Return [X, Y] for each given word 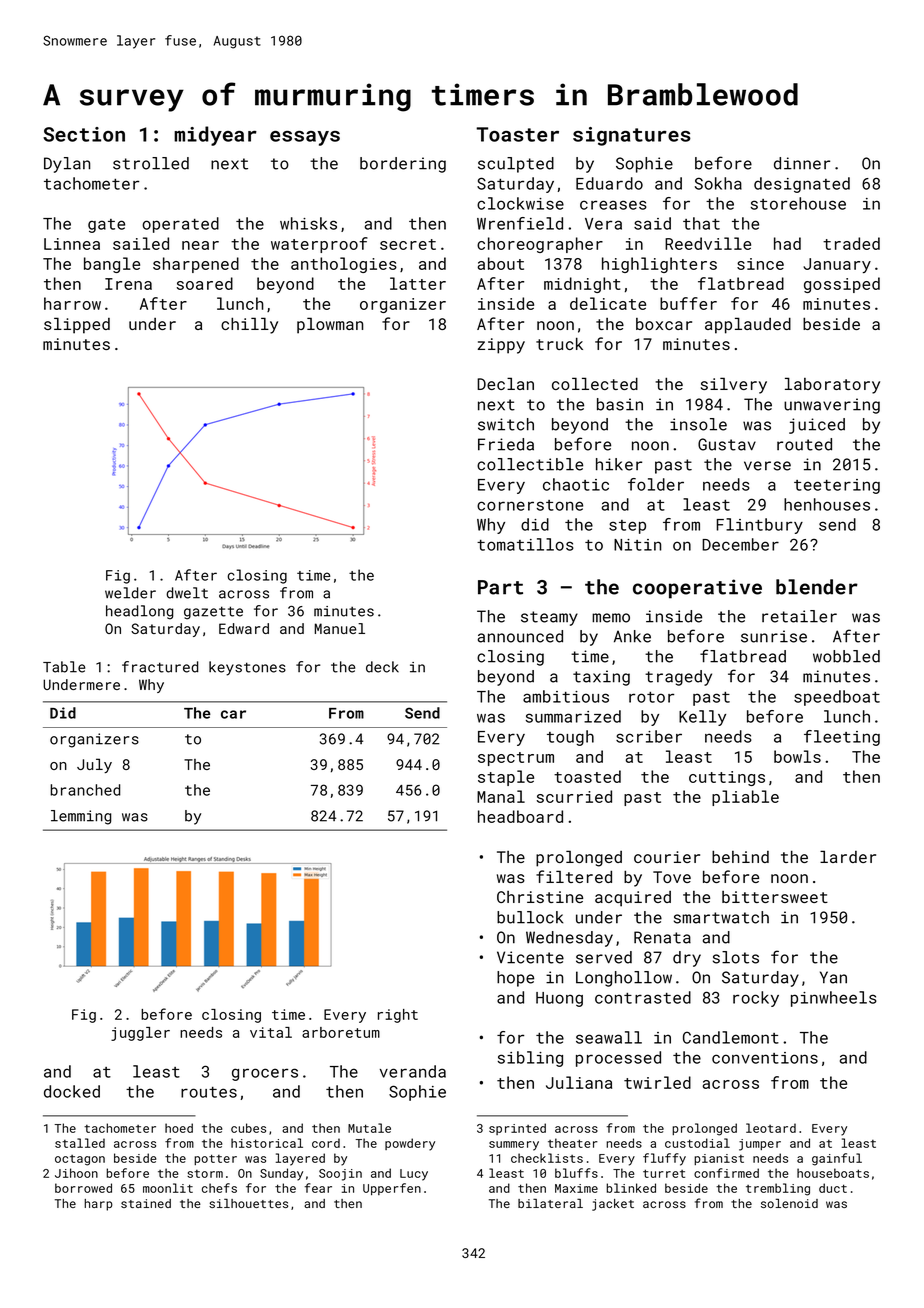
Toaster [517, 134]
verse [767, 466]
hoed [179, 1128]
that [701, 223]
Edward [244, 628]
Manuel [339, 628]
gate [106, 226]
